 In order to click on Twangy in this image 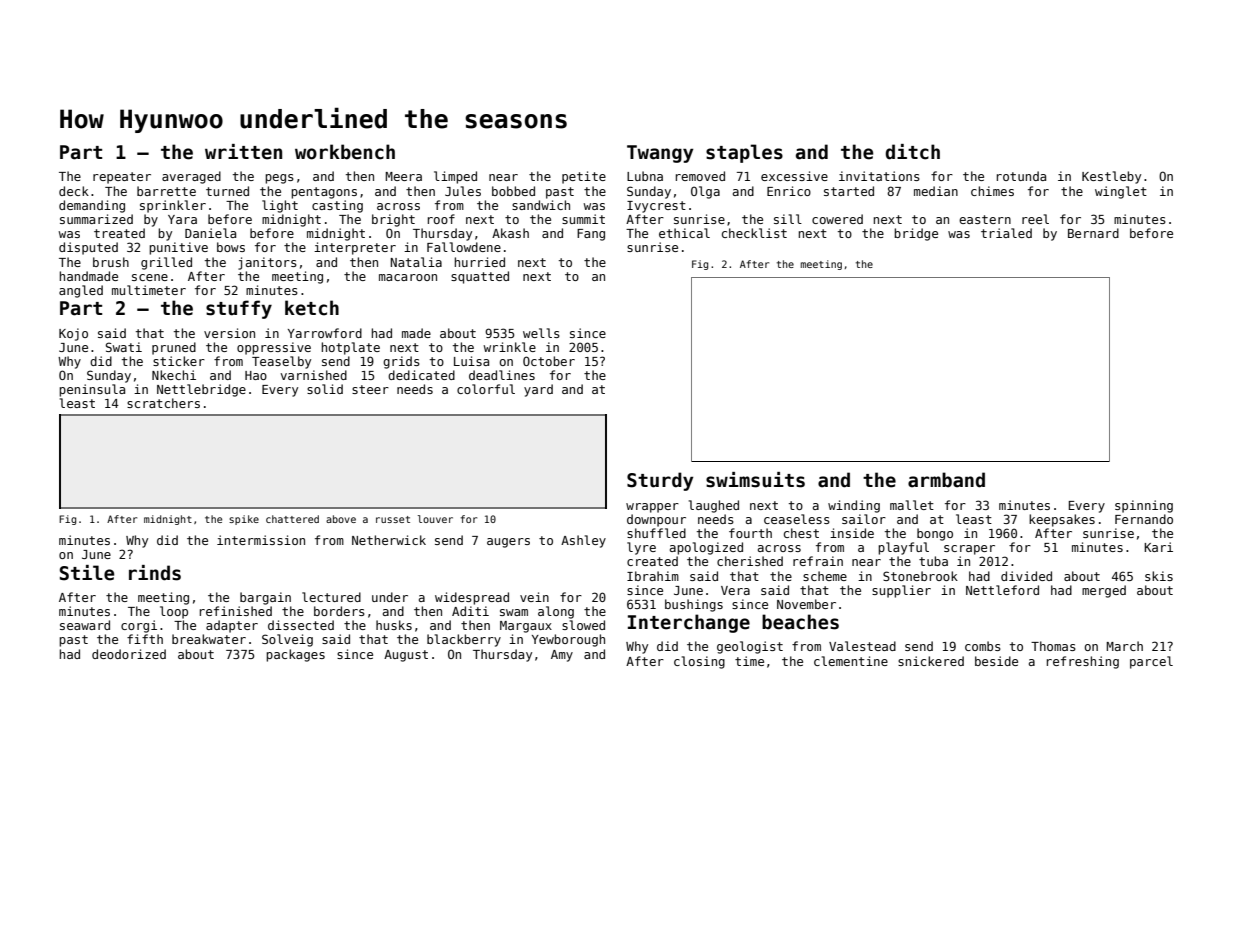, I will do `click(660, 154)`.
